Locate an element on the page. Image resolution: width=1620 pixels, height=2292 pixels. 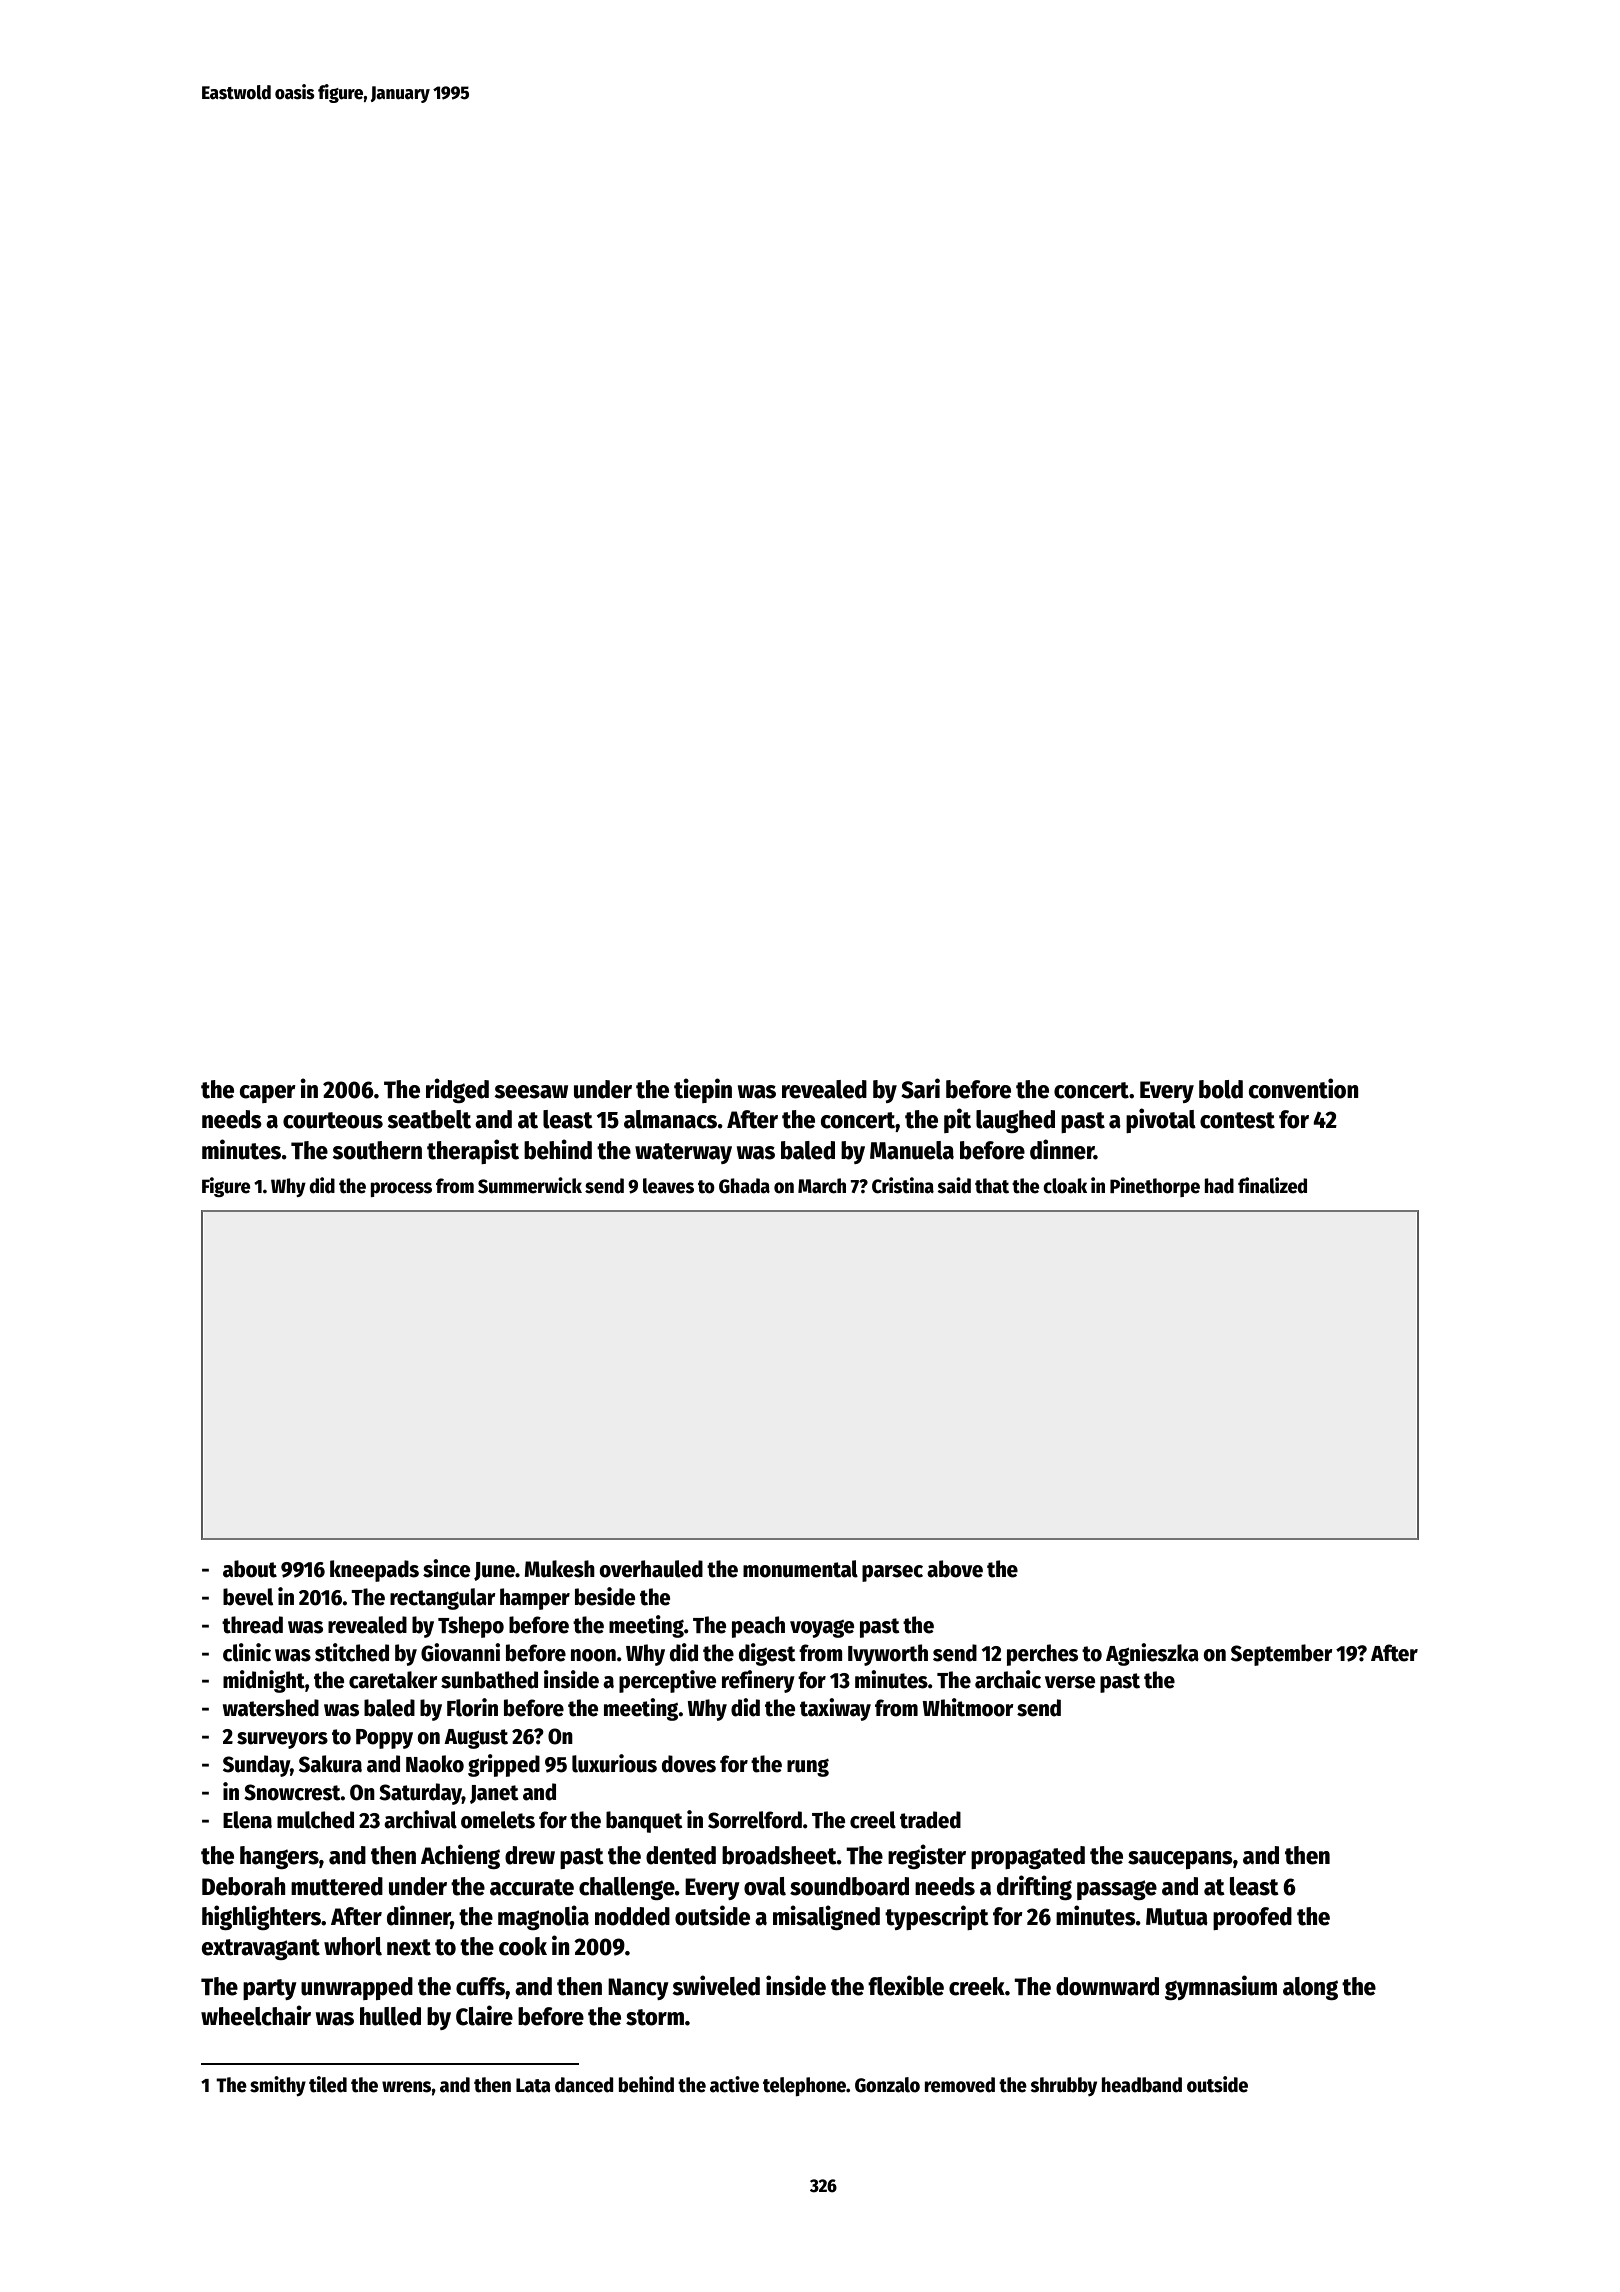
perceptive is located at coordinates (667, 1681).
